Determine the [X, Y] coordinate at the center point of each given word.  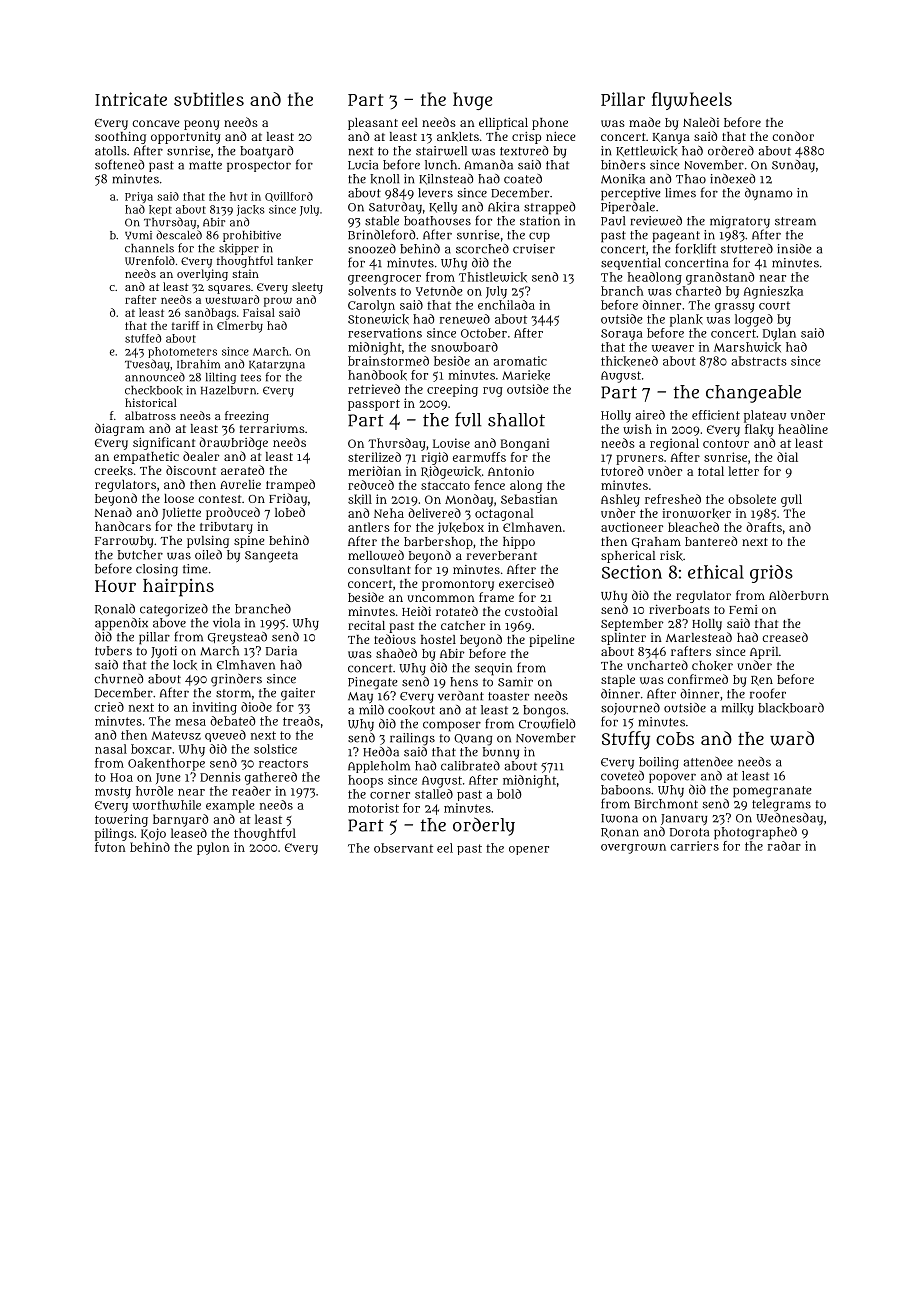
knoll [384, 179]
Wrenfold [150, 260]
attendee [708, 762]
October [484, 333]
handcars [123, 526]
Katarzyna [277, 366]
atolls [111, 151]
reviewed [656, 221]
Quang [473, 740]
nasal [111, 749]
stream [795, 221]
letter [743, 471]
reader [251, 791]
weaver [673, 348]
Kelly [443, 208]
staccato [445, 485]
